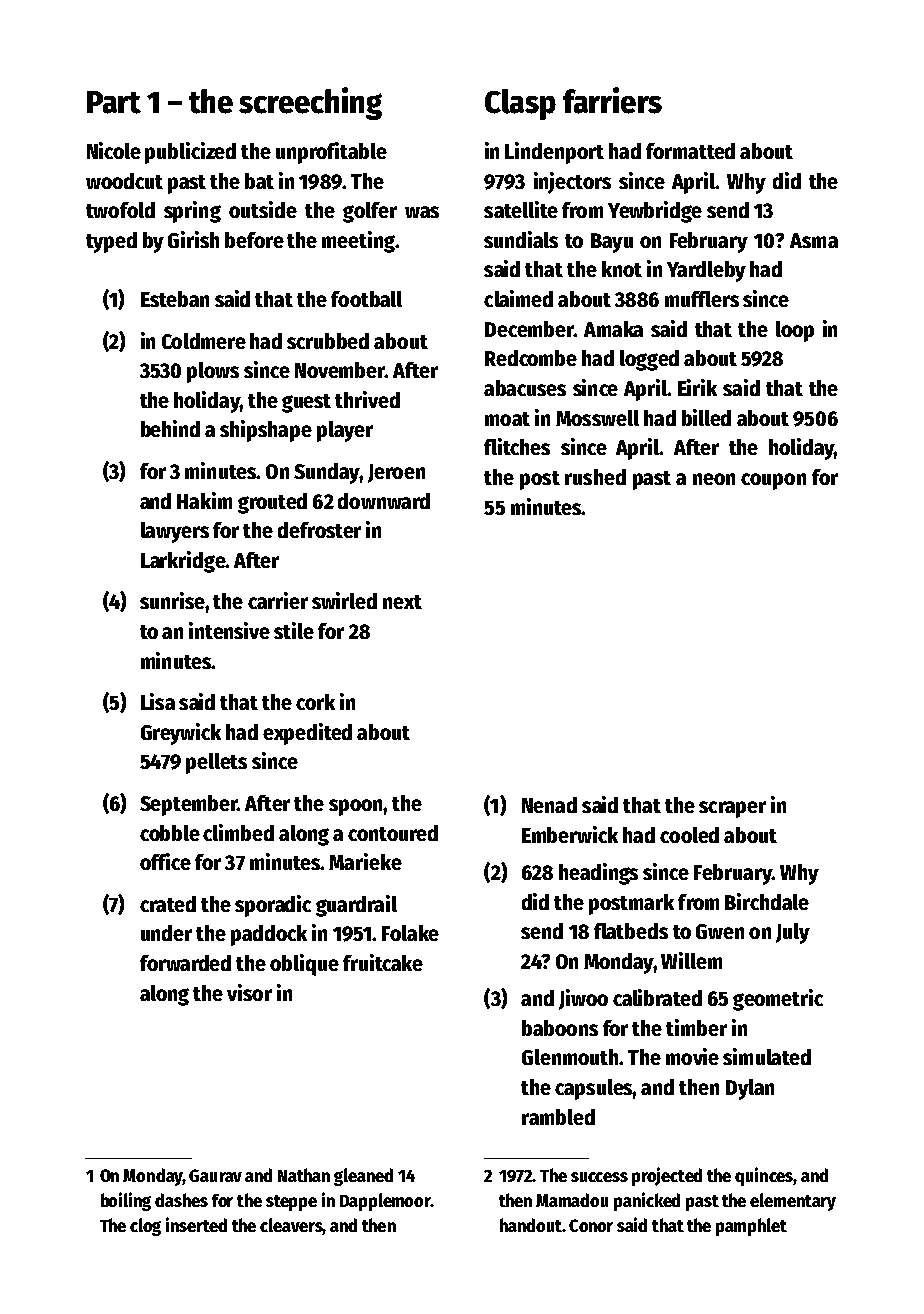  What do you see at coordinates (520, 104) in the screenshot?
I see `Clasp` at bounding box center [520, 104].
